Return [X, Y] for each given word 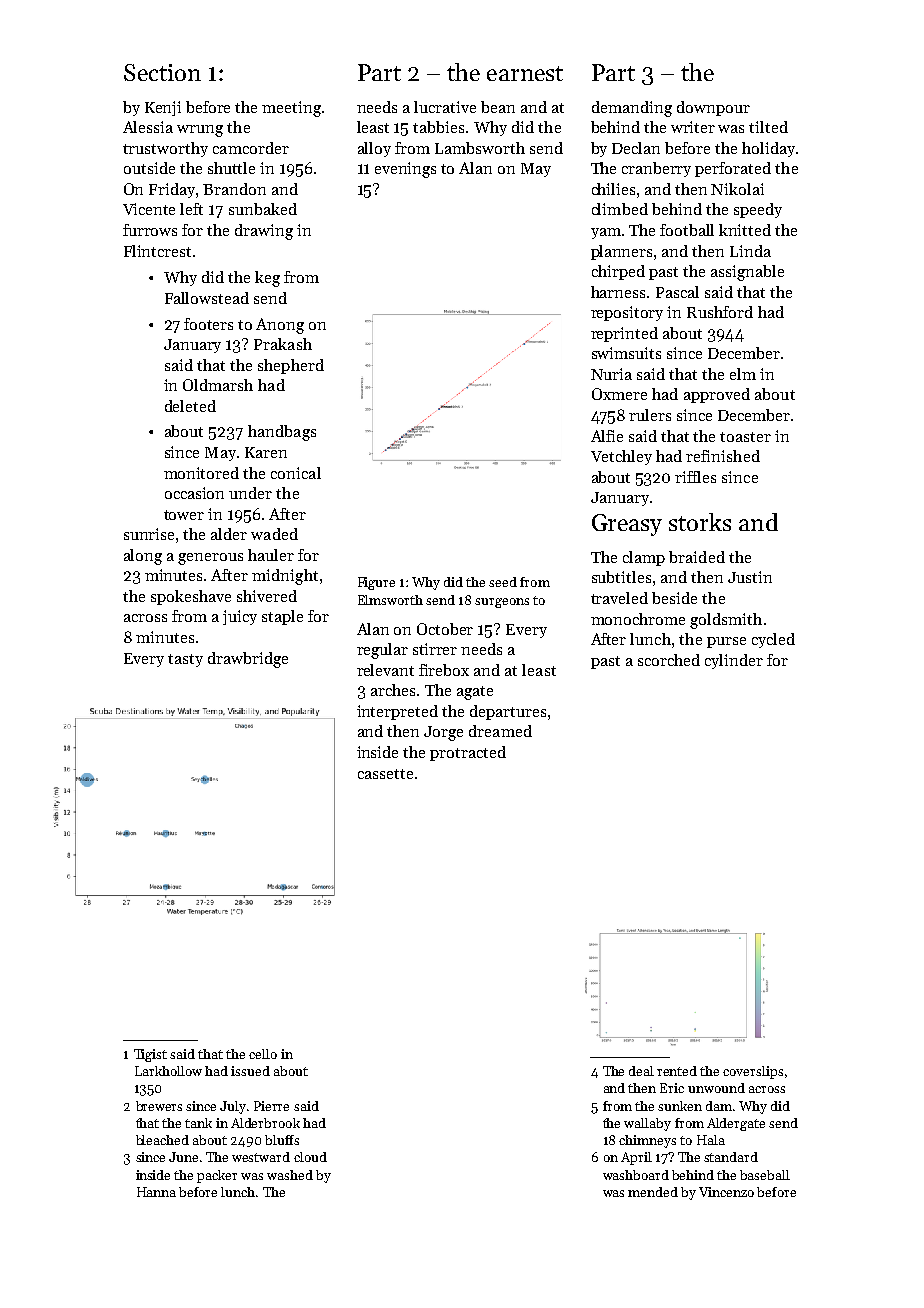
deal [641, 1071]
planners [621, 252]
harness [618, 292]
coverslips [753, 1072]
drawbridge [248, 660]
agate [475, 693]
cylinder [734, 661]
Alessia [148, 127]
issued [250, 1071]
